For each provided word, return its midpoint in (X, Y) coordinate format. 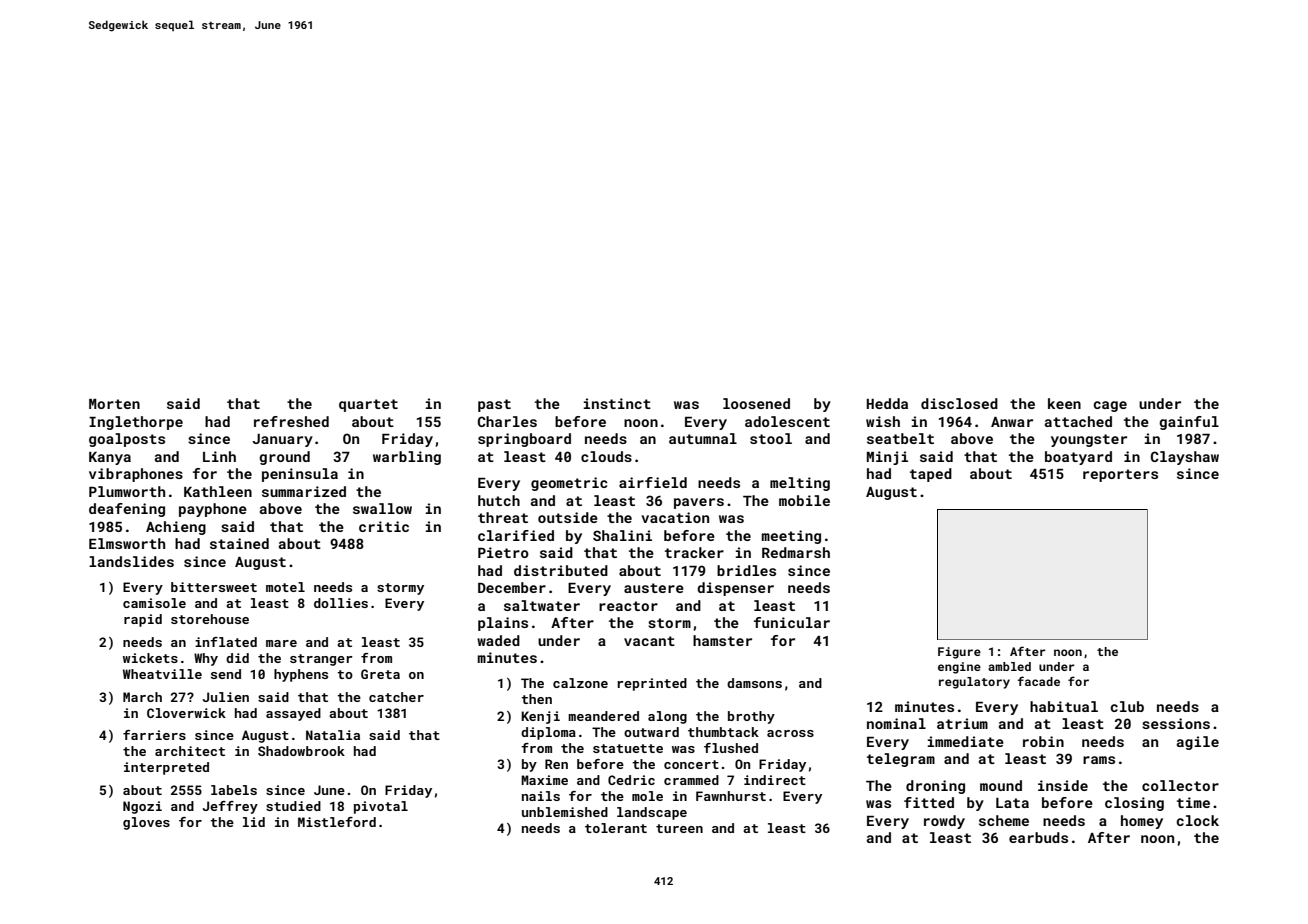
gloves (146, 823)
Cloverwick (186, 713)
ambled (1009, 666)
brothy (751, 717)
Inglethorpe (136, 423)
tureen (679, 828)
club (1127, 706)
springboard (524, 440)
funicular (792, 622)
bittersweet (214, 587)
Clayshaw (1185, 458)
